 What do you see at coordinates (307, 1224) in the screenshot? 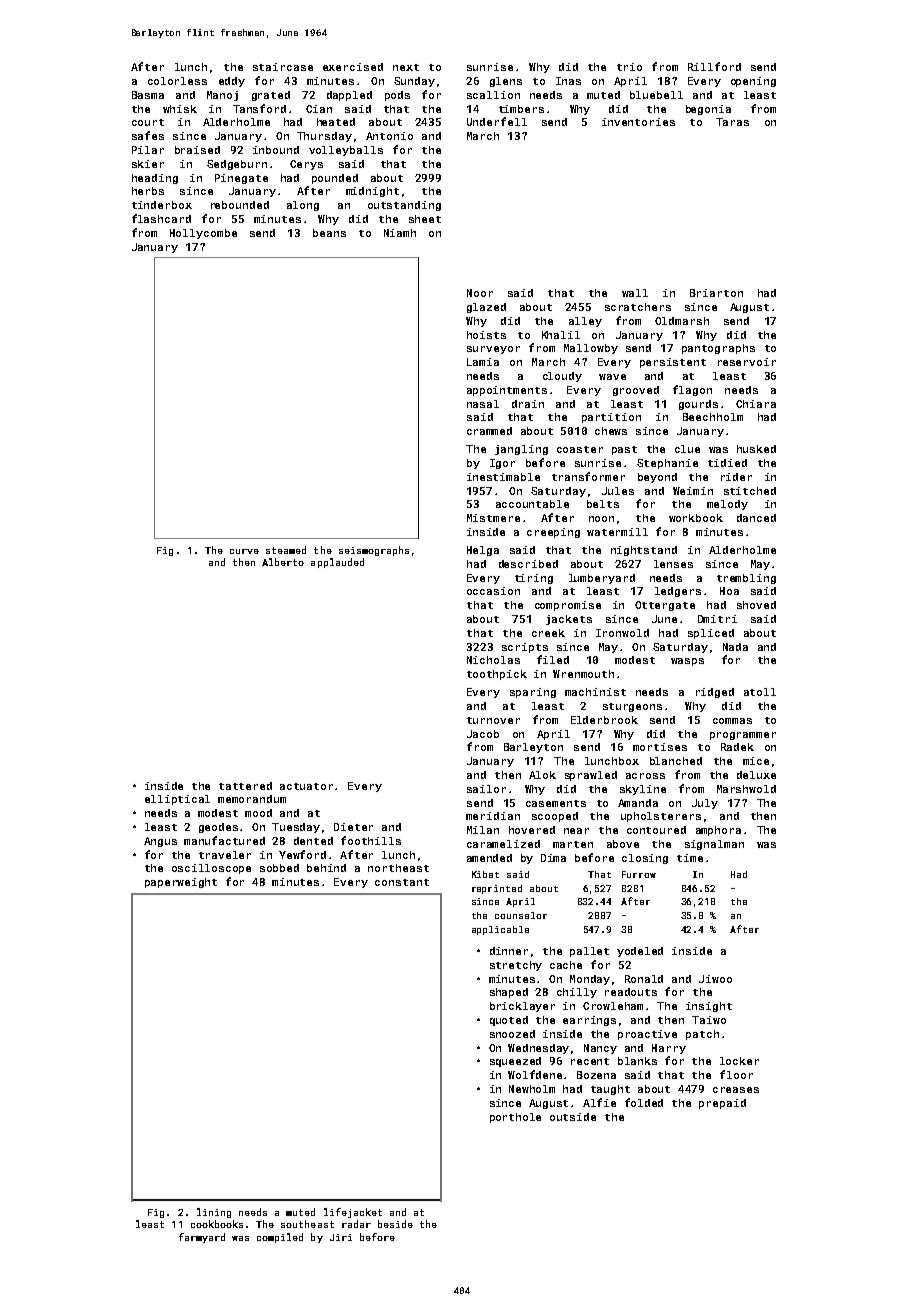
I see `southeast` at bounding box center [307, 1224].
